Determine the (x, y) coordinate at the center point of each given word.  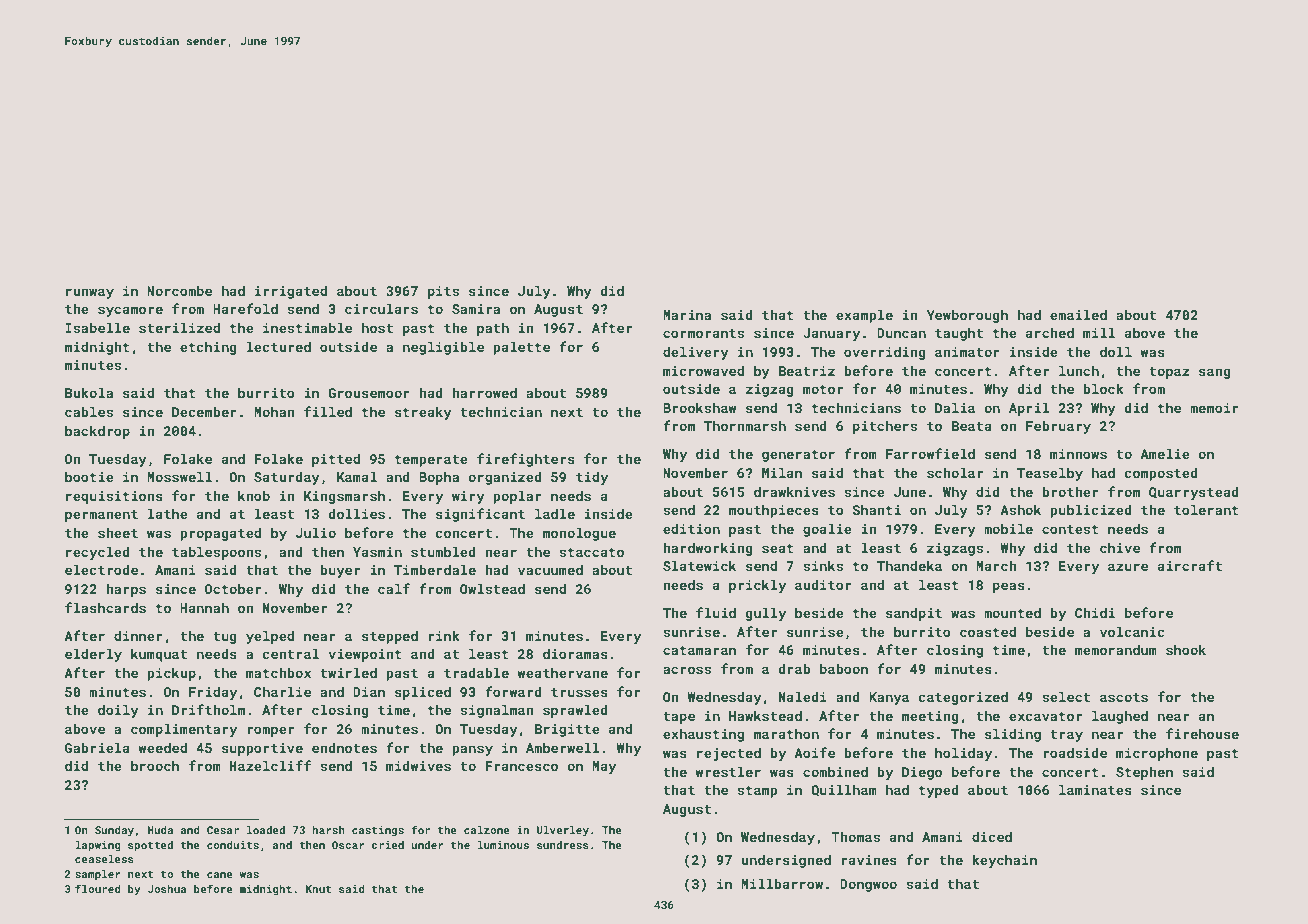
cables (89, 411)
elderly (93, 655)
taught (959, 334)
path (493, 329)
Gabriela (97, 747)
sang (1215, 373)
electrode (101, 569)
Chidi (1095, 612)
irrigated (291, 292)
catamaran (699, 650)
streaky (423, 413)
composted (1161, 474)
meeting (930, 717)
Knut (319, 889)
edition (691, 528)
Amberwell (563, 747)
